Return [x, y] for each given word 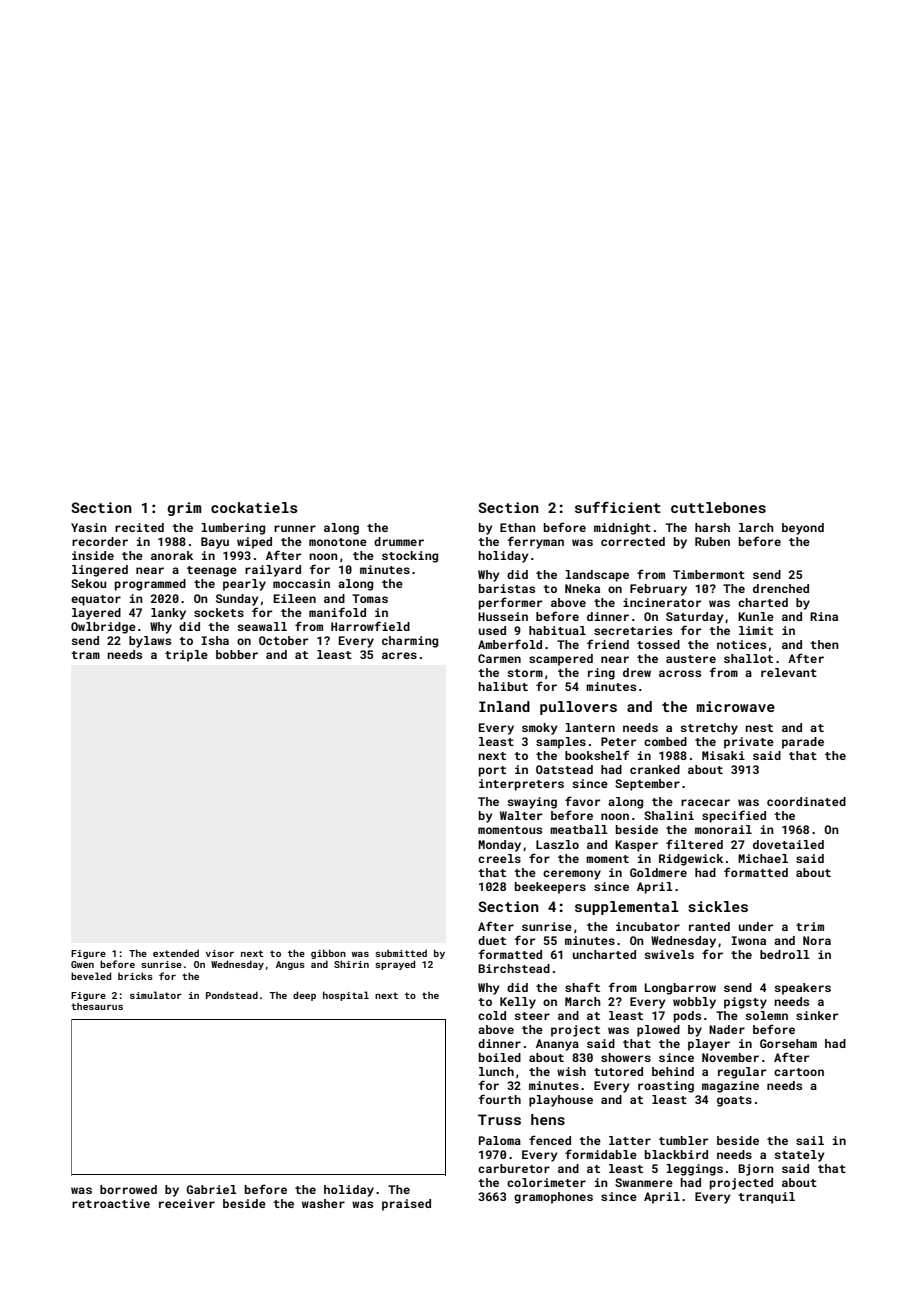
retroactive [111, 1203]
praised [406, 1205]
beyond [803, 529]
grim [184, 509]
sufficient [618, 507]
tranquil [766, 1198]
